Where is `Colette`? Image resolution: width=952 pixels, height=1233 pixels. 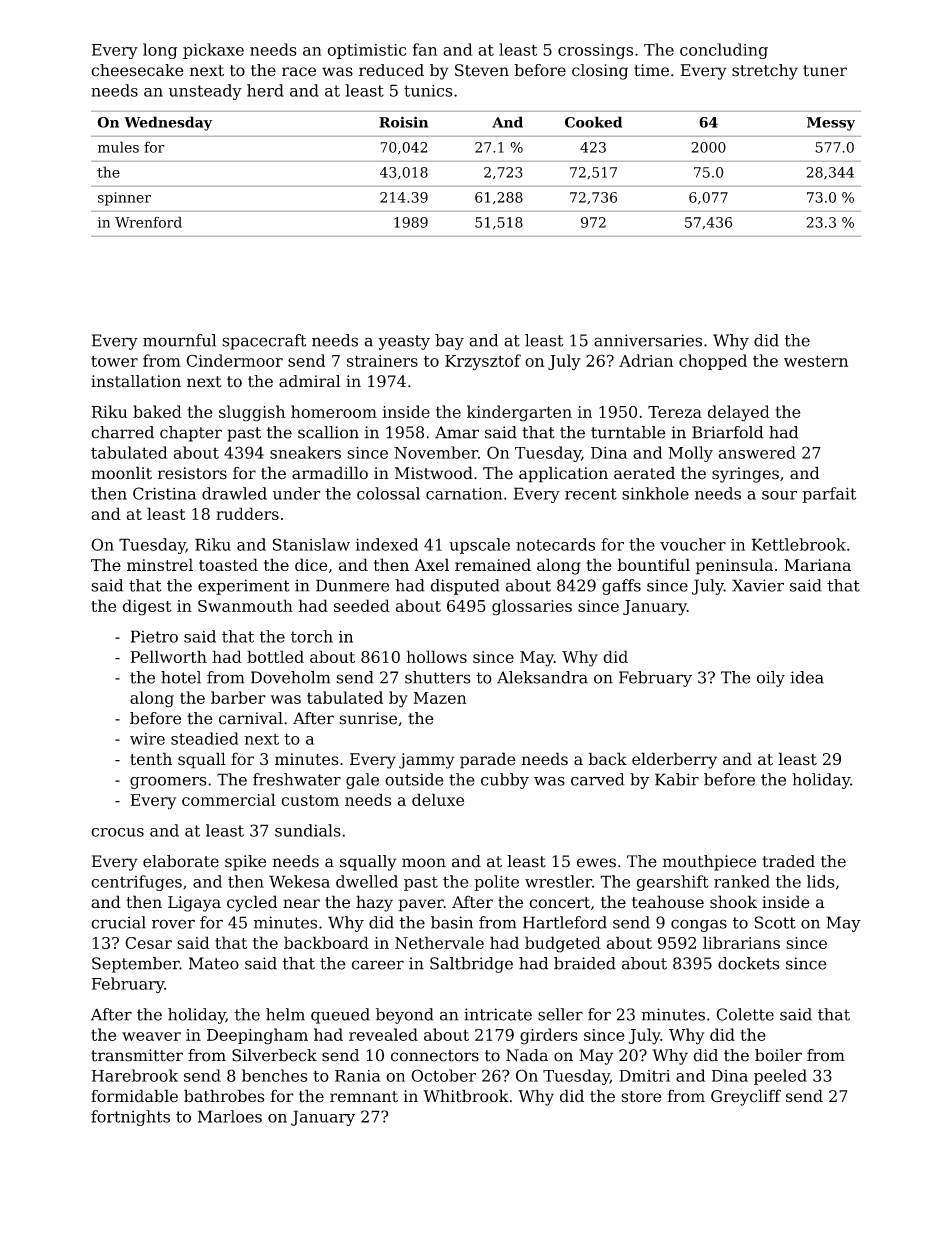
Colette is located at coordinates (745, 1014).
